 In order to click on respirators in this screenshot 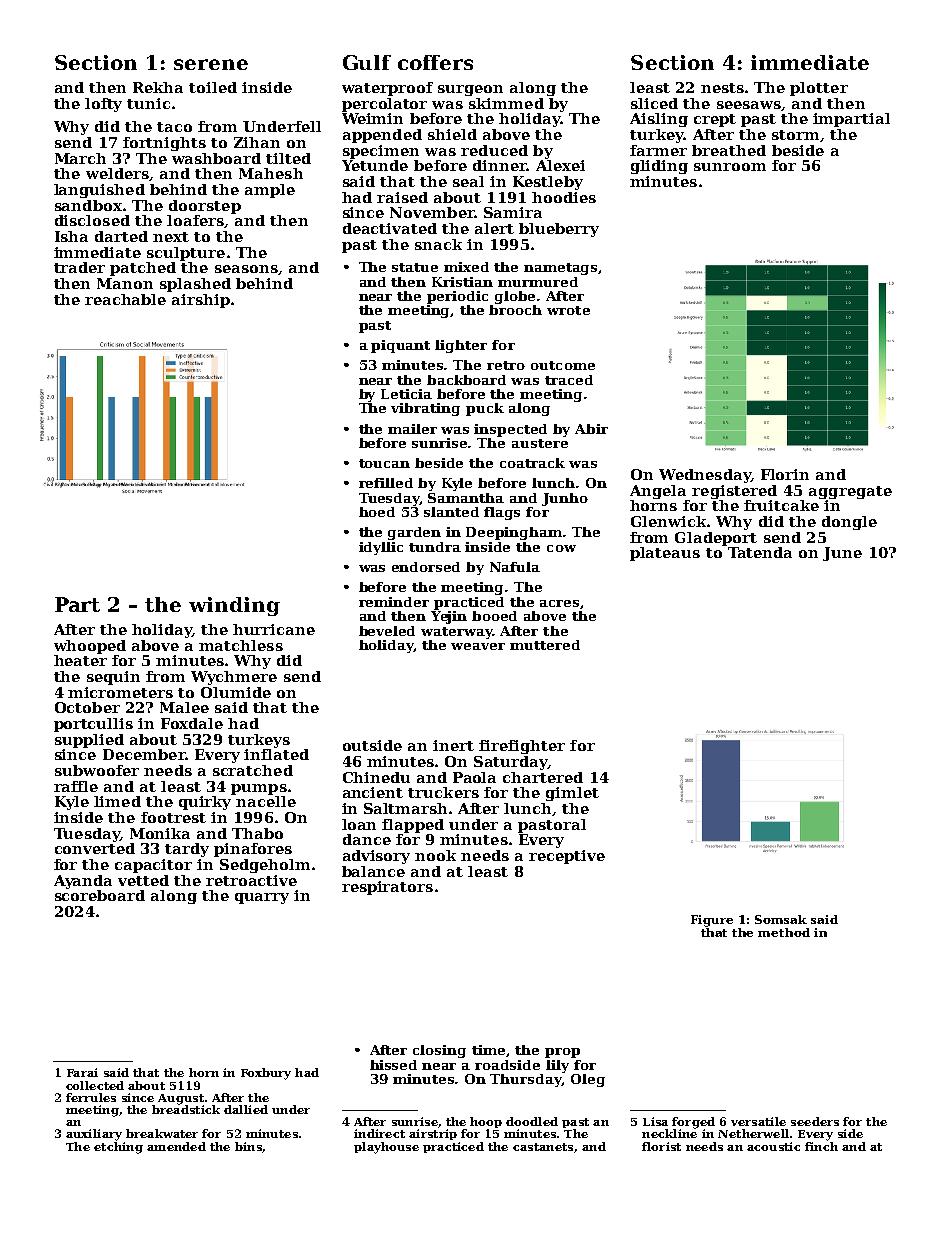, I will do `click(387, 888)`.
